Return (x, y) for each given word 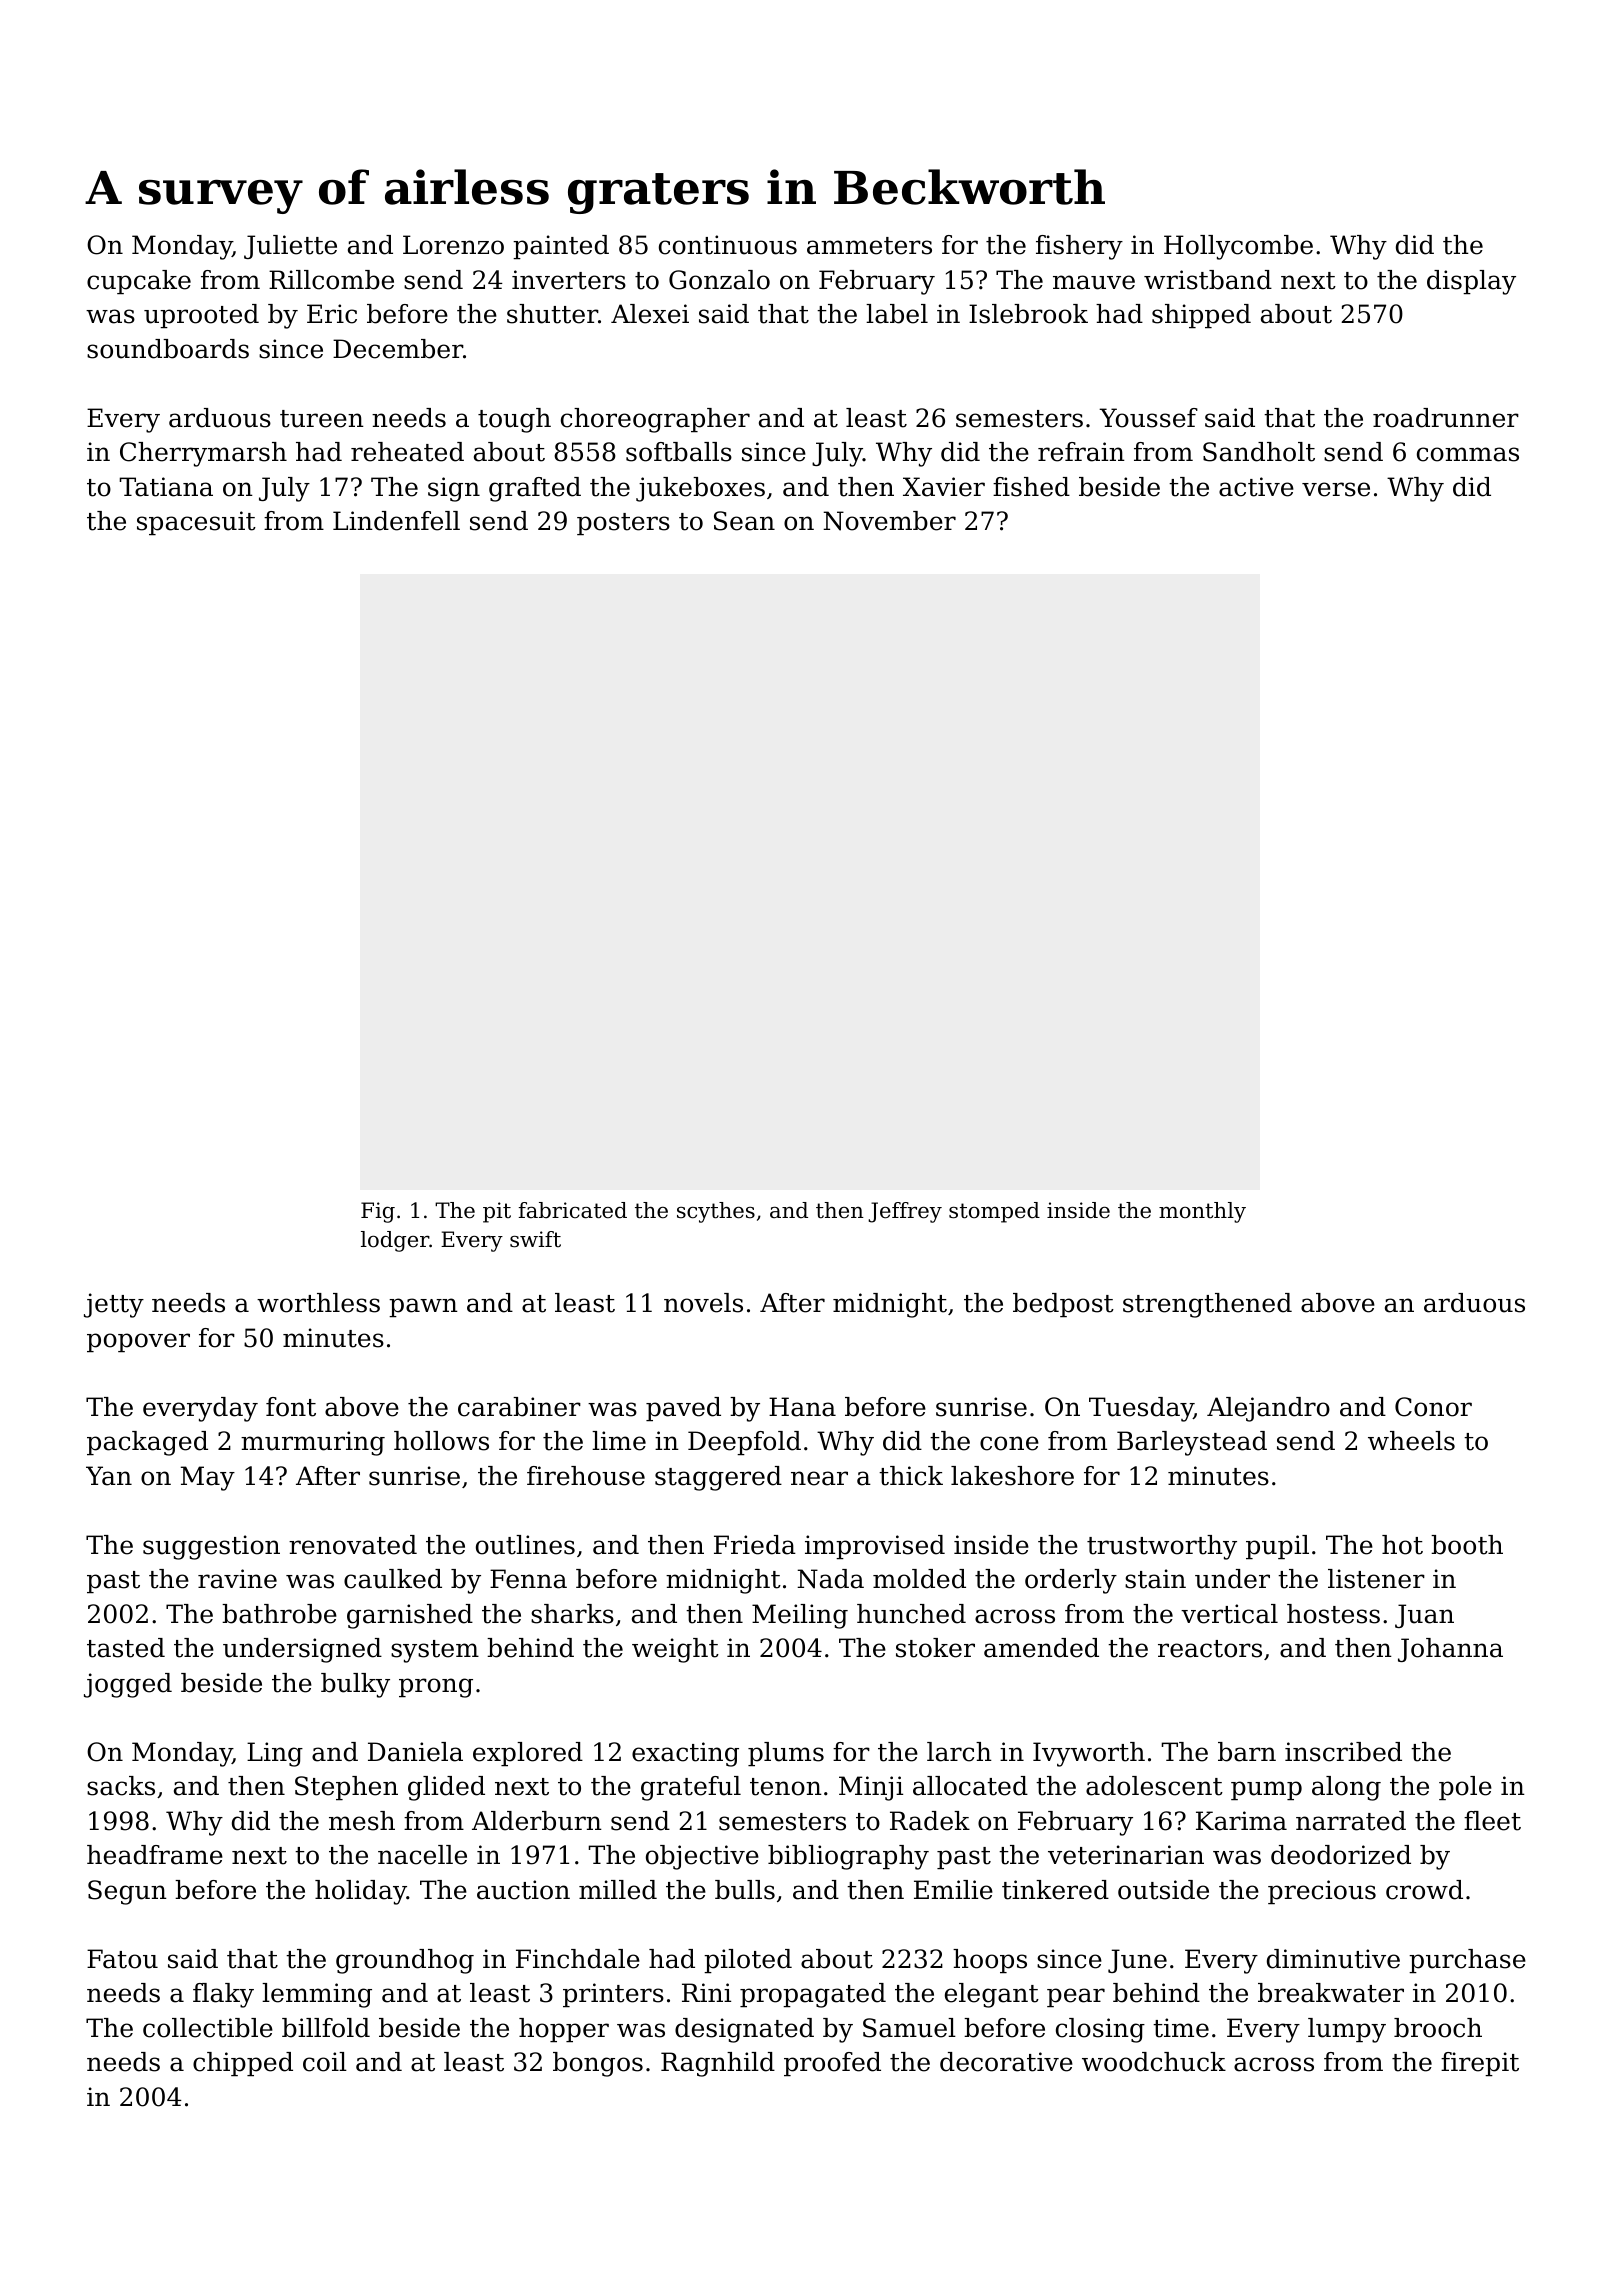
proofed (832, 2064)
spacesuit (196, 523)
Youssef (1148, 418)
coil (325, 2062)
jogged (128, 1685)
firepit (1480, 2064)
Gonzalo (719, 280)
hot (1402, 1545)
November (889, 521)
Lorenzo (453, 245)
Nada (830, 1579)
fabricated (573, 1210)
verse (1336, 489)
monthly (1202, 1212)
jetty (114, 1305)
